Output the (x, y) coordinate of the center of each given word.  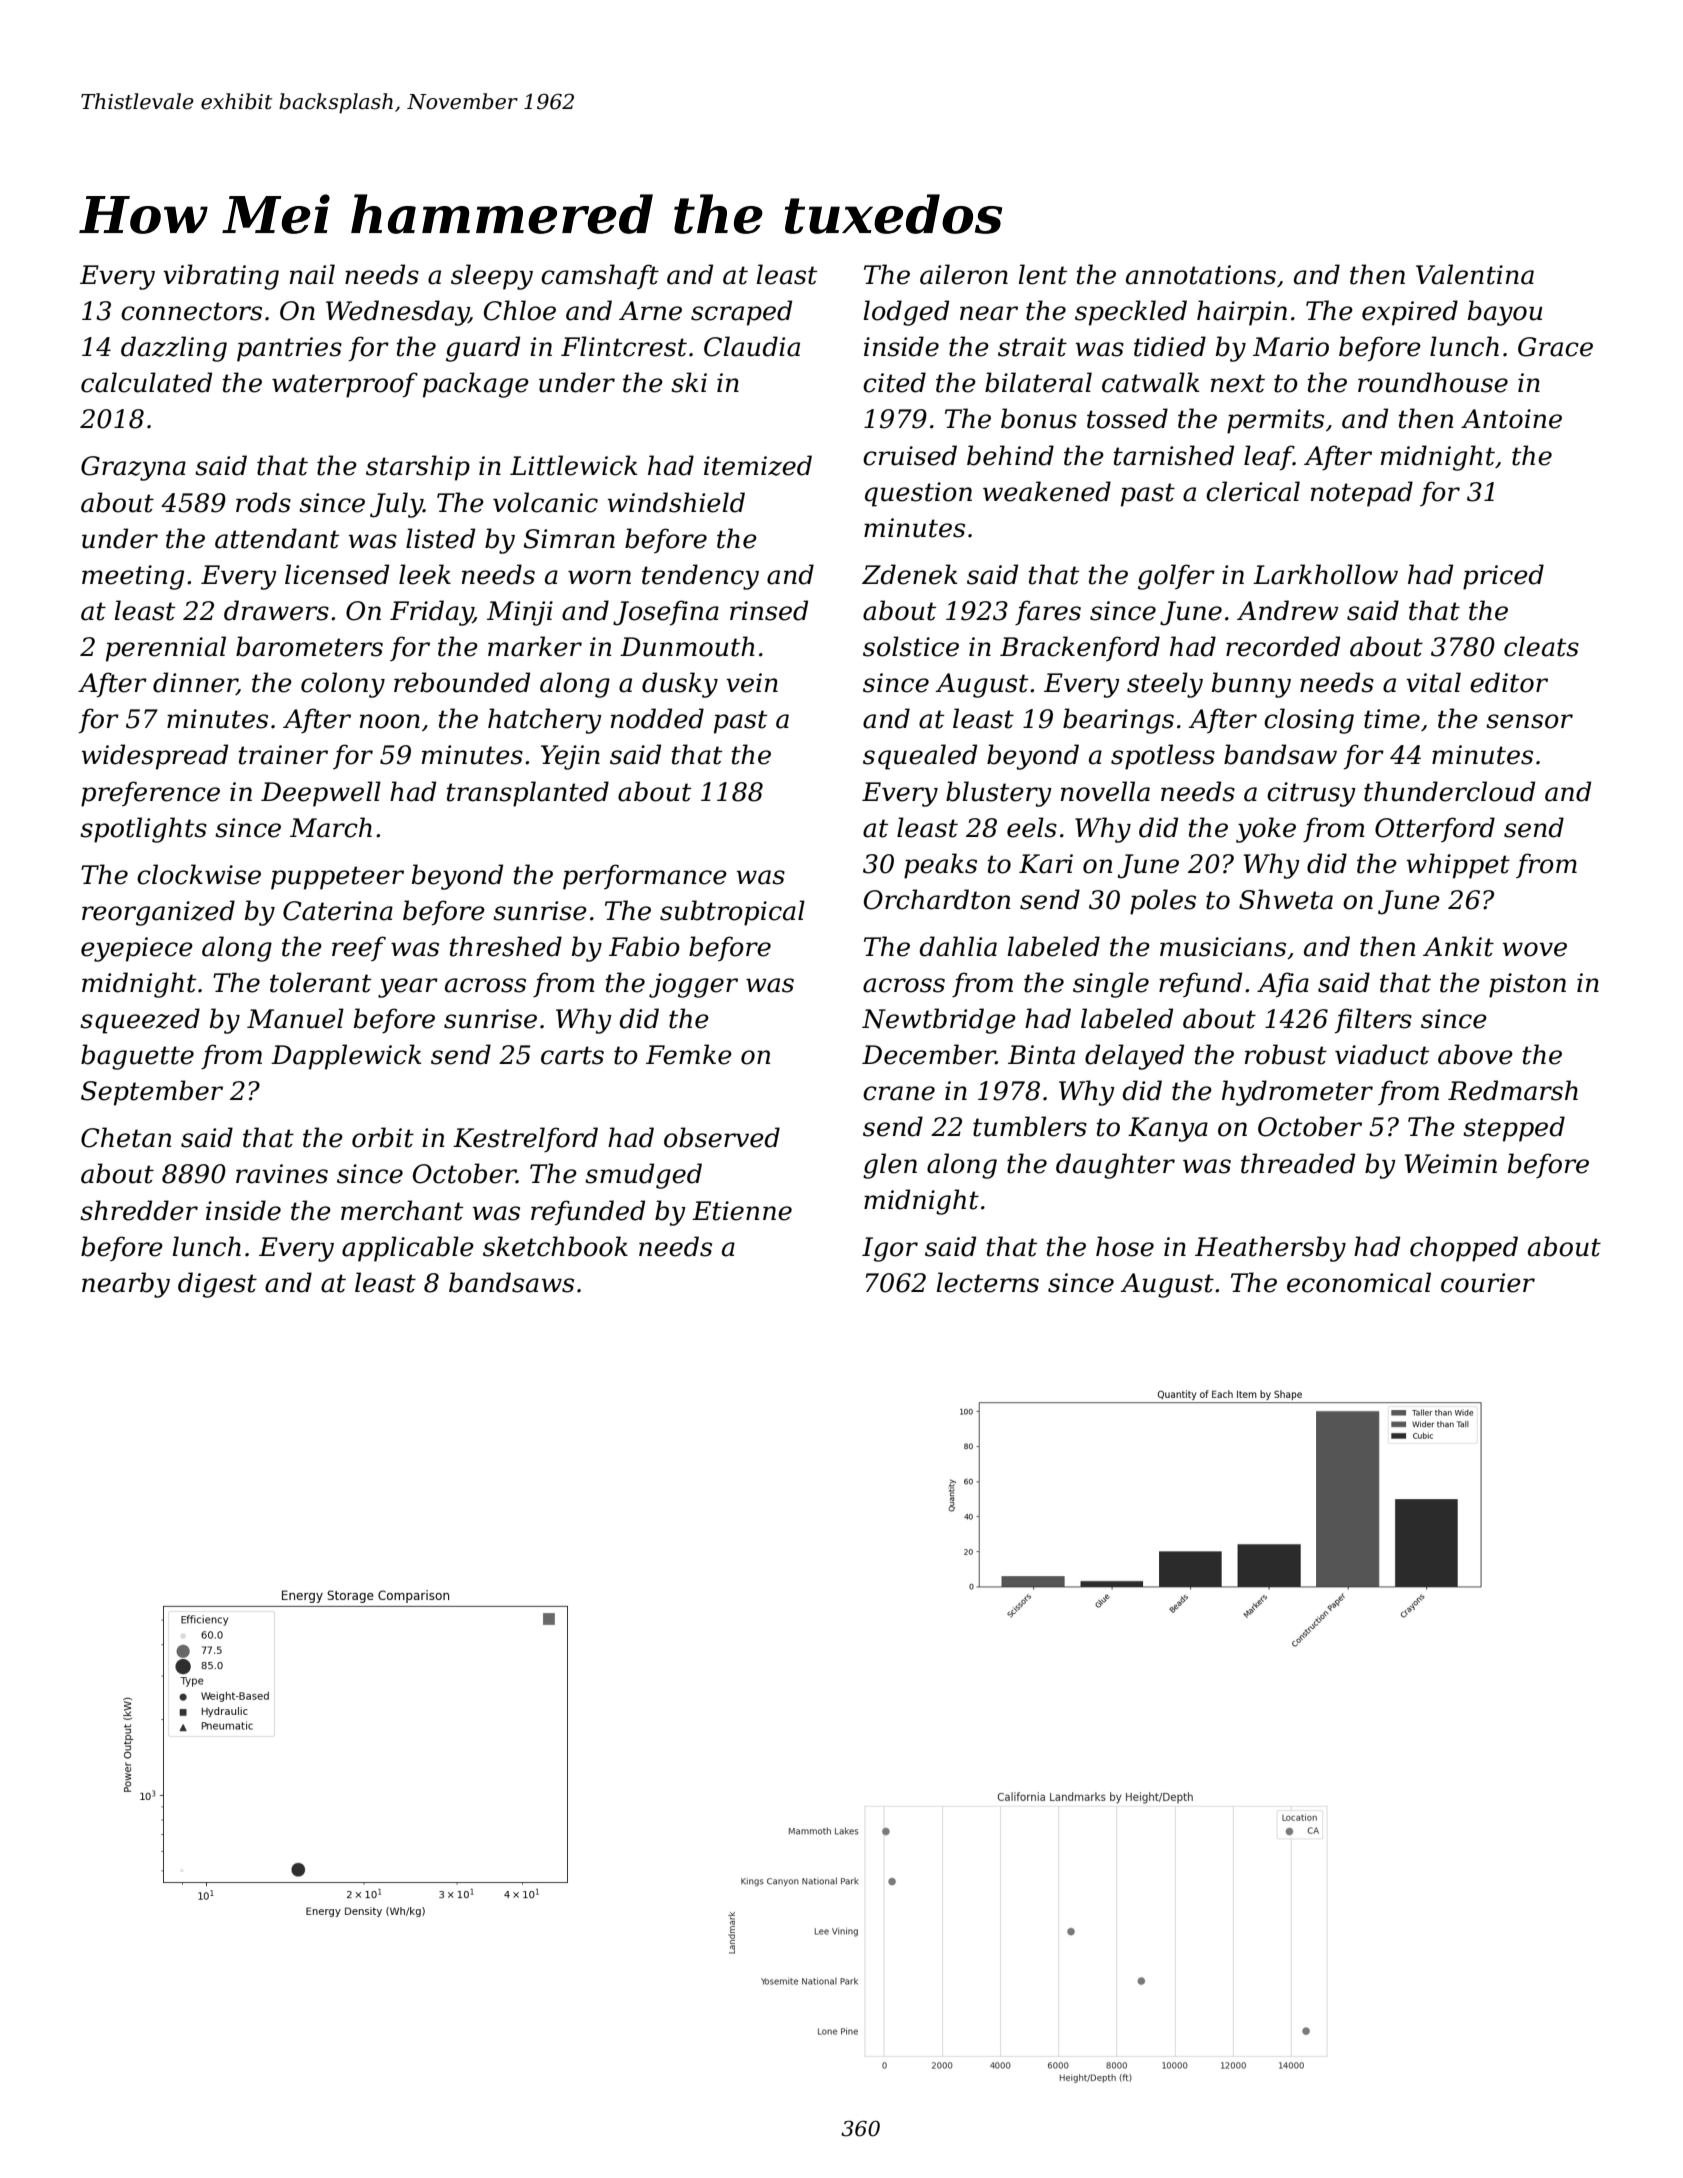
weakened (1047, 491)
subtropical (732, 913)
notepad (1362, 494)
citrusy (1311, 794)
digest (217, 1285)
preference (150, 794)
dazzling (174, 349)
